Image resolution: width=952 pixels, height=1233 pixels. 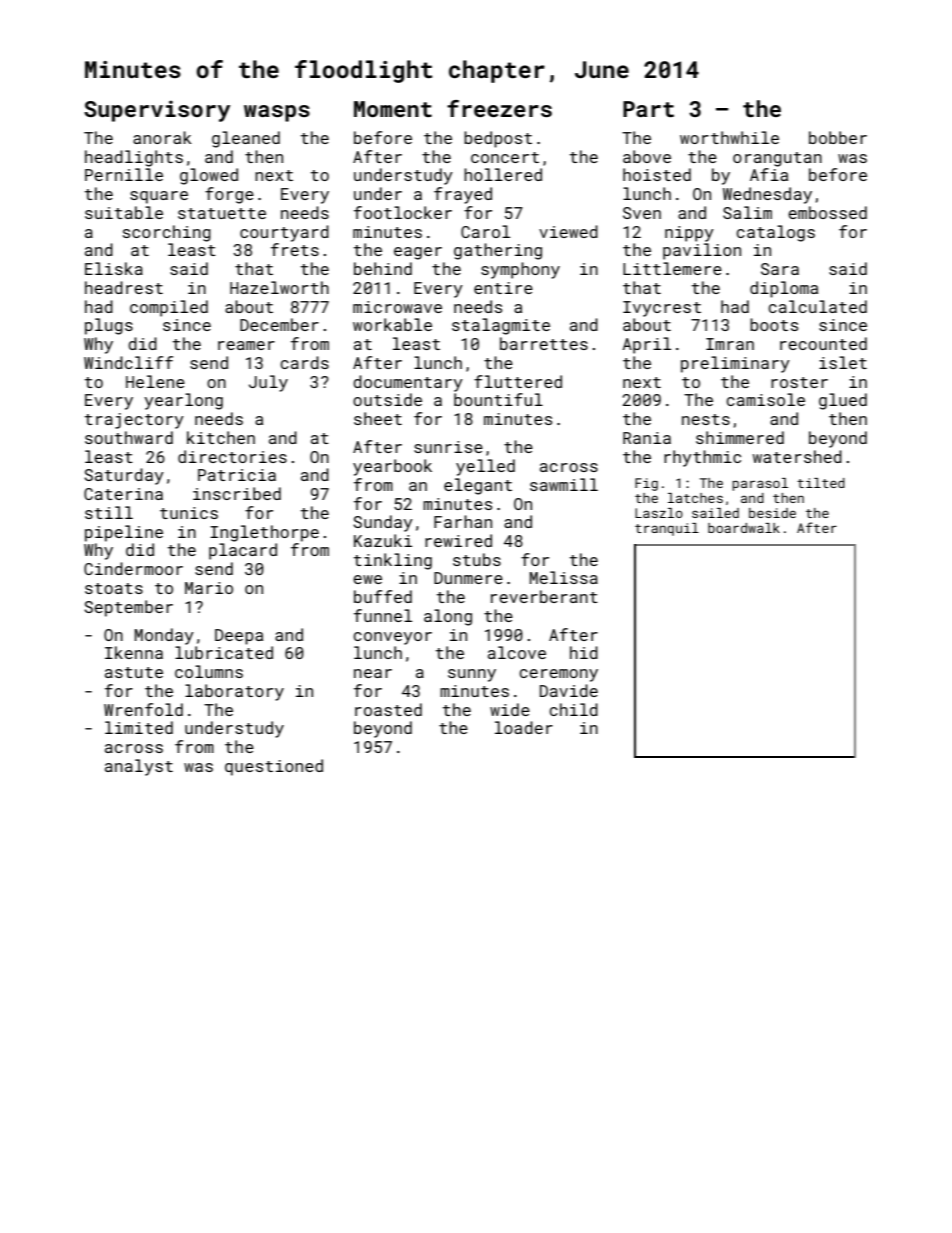 What do you see at coordinates (544, 343) in the document?
I see `barrettes` at bounding box center [544, 343].
